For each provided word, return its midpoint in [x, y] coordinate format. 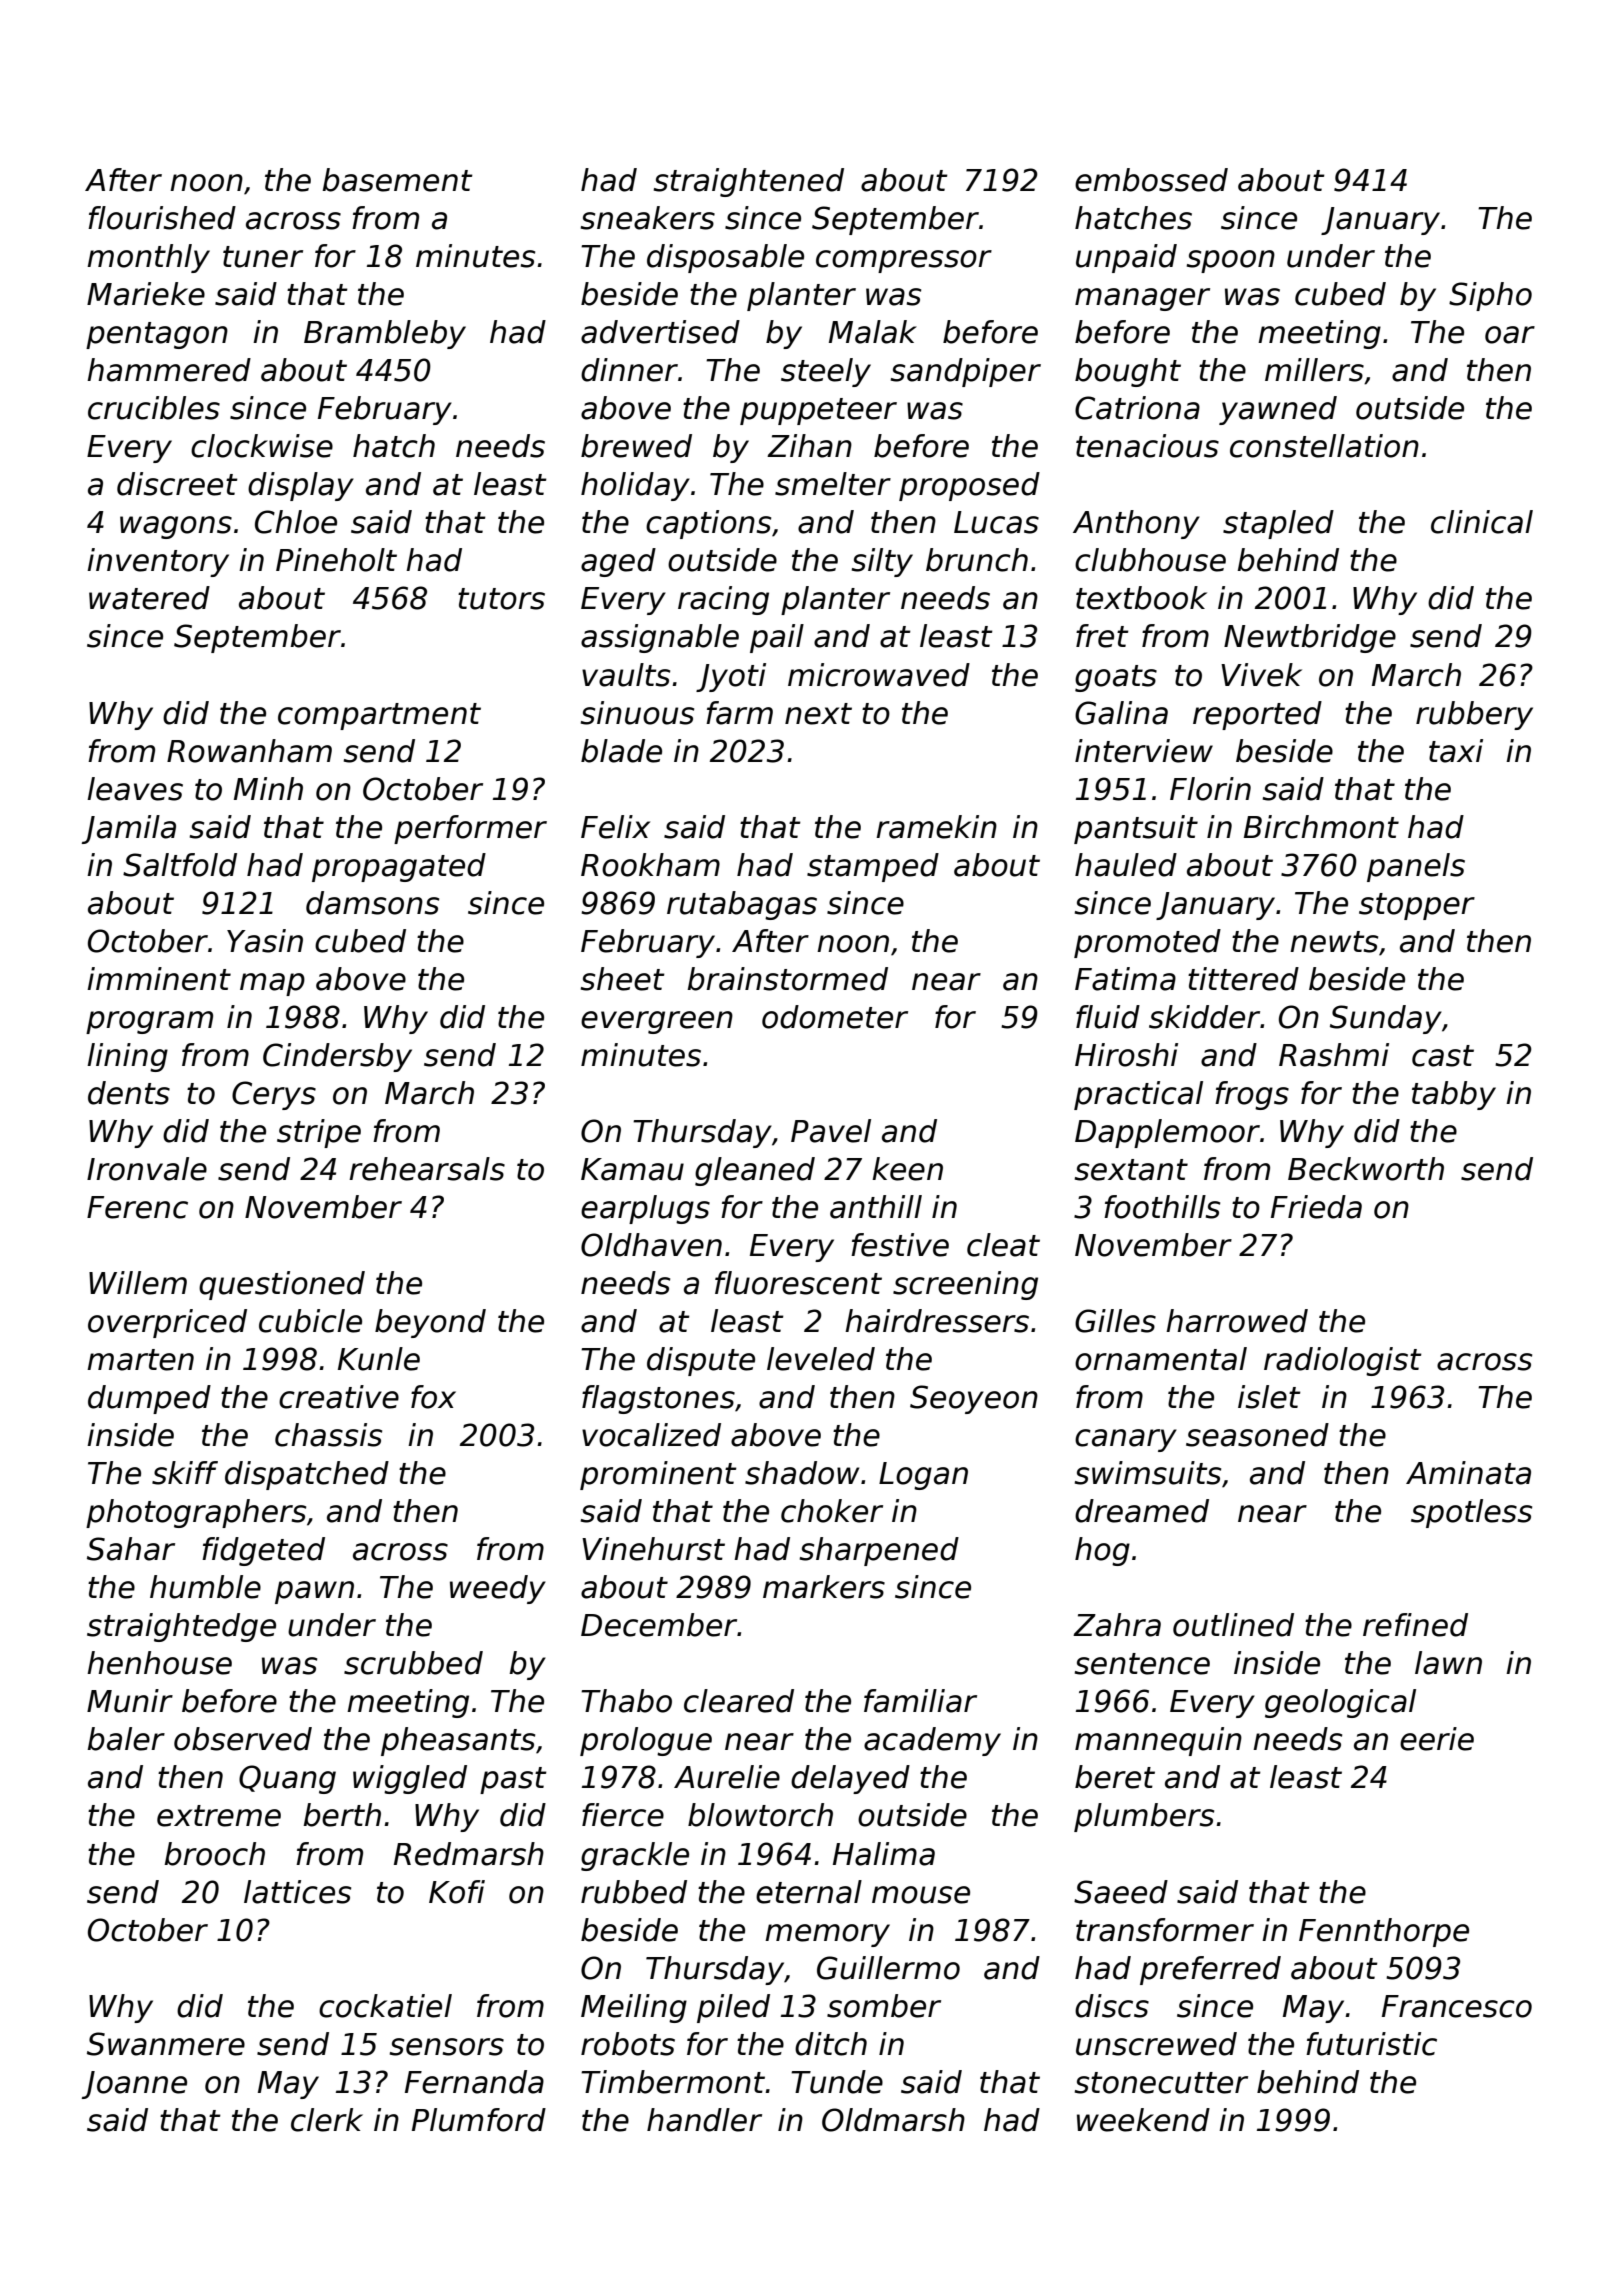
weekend [1143, 2120]
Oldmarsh [893, 2120]
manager [1142, 299]
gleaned [755, 1171]
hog [1102, 1551]
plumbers [1144, 1817]
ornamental [1161, 1359]
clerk [327, 2120]
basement [397, 180]
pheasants [458, 1741]
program [149, 1022]
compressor [904, 261]
